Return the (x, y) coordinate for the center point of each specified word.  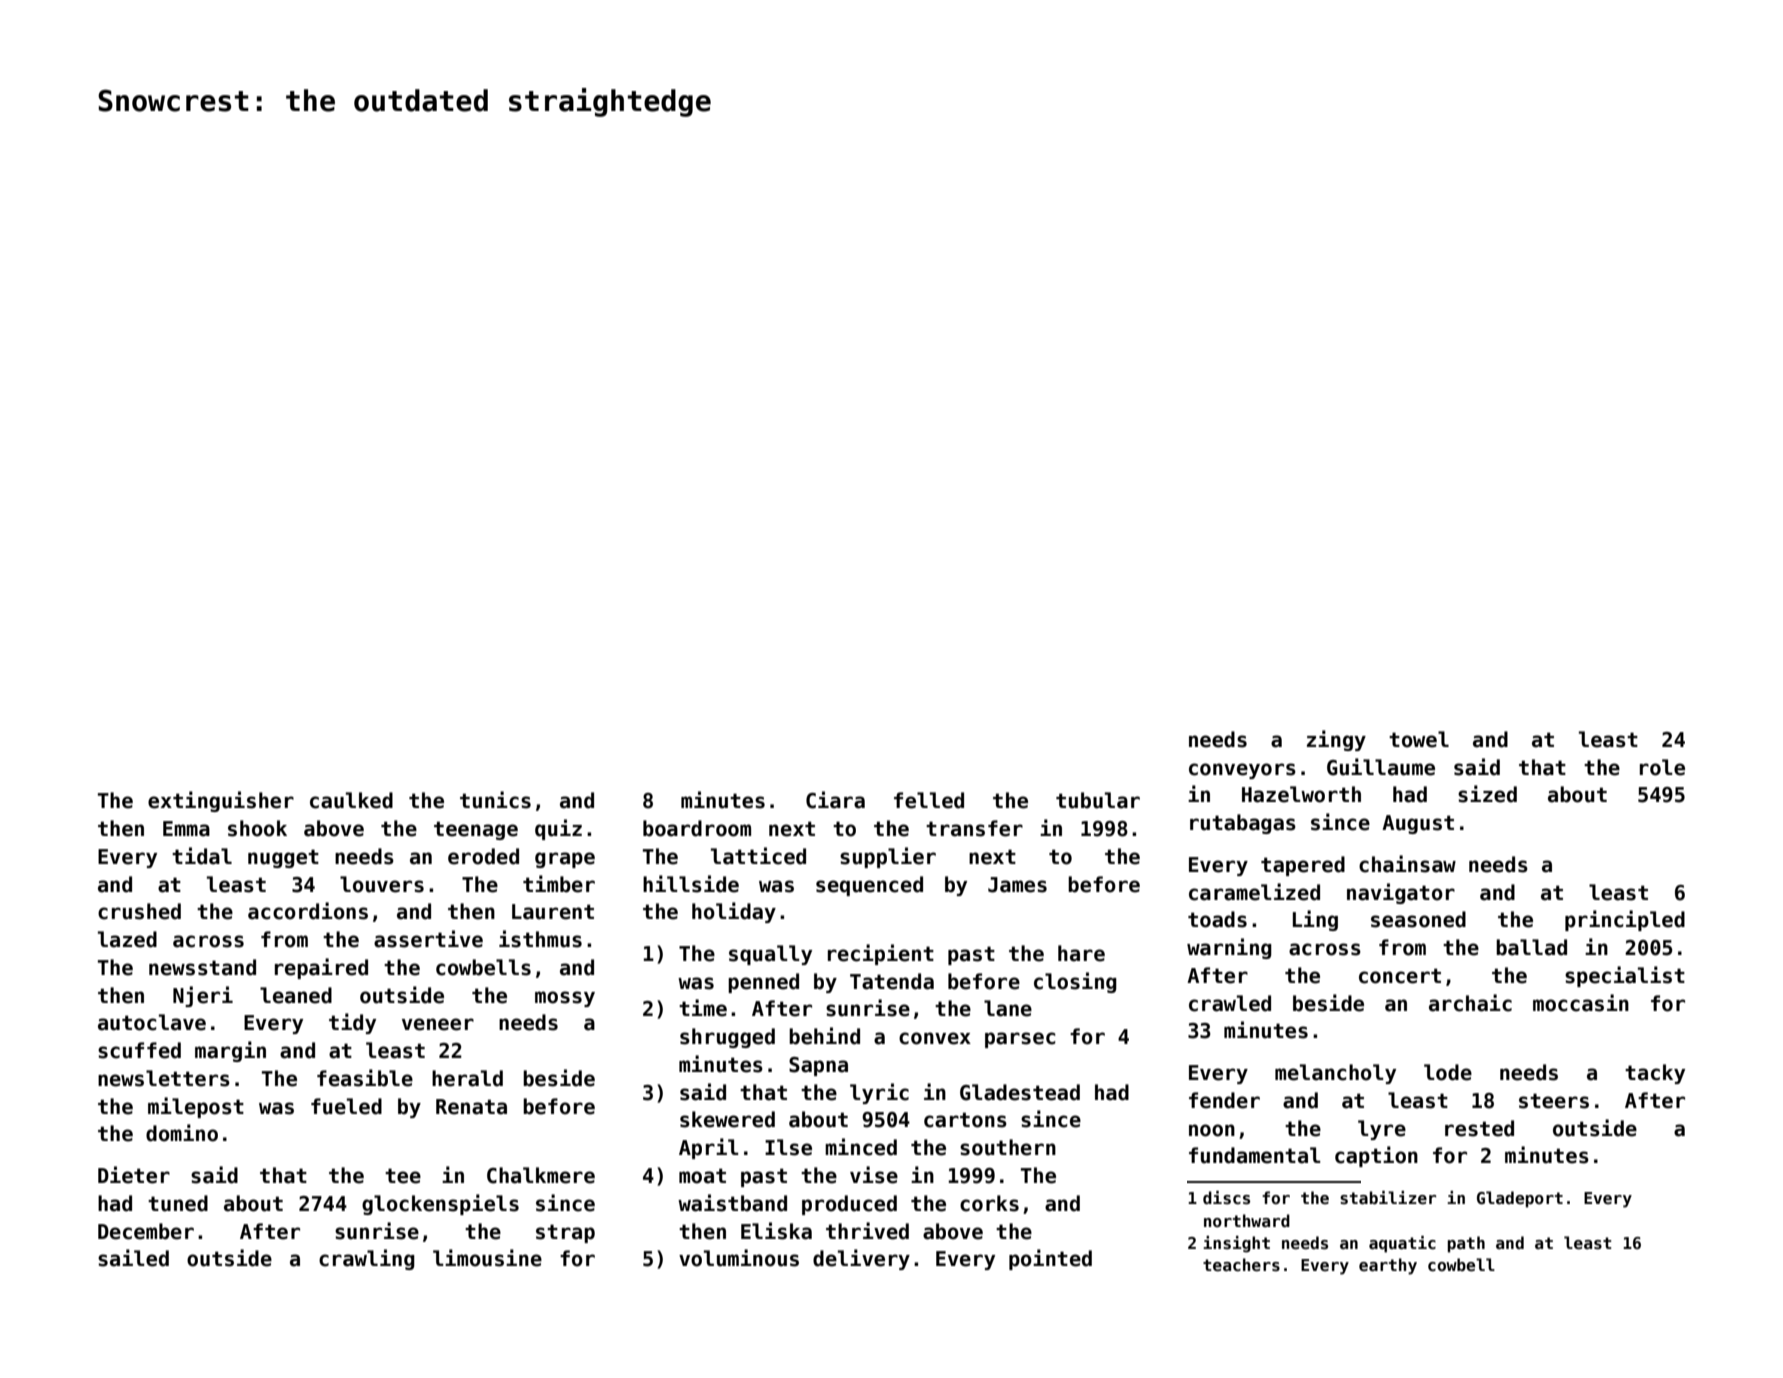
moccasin (1581, 1003)
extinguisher (221, 801)
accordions (308, 911)
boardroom (697, 828)
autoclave (152, 1022)
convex (935, 1038)
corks (989, 1203)
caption (1376, 1156)
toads (1217, 919)
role (1662, 767)
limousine (487, 1258)
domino (182, 1133)
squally (770, 955)
